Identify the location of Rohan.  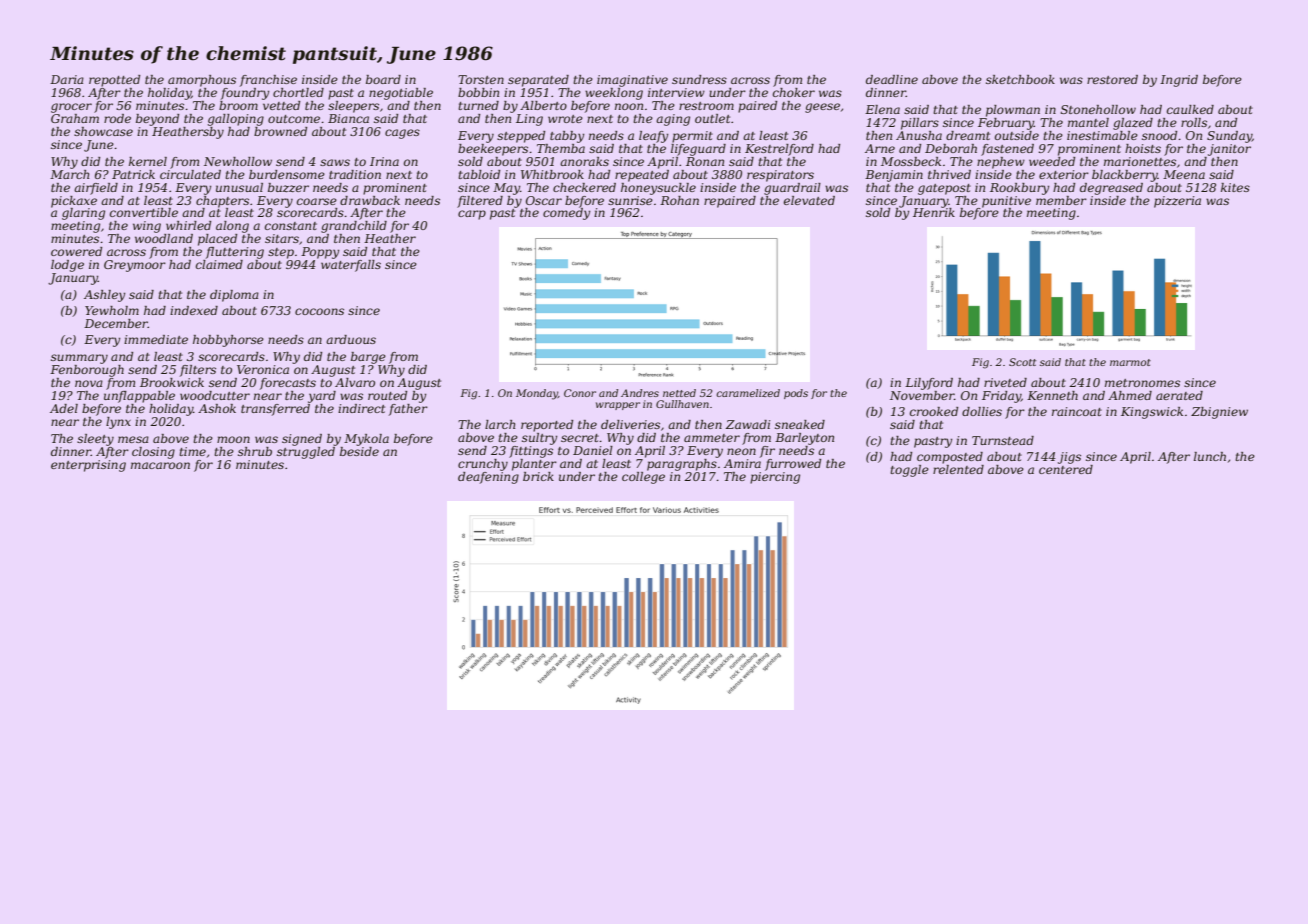
(679, 200).
